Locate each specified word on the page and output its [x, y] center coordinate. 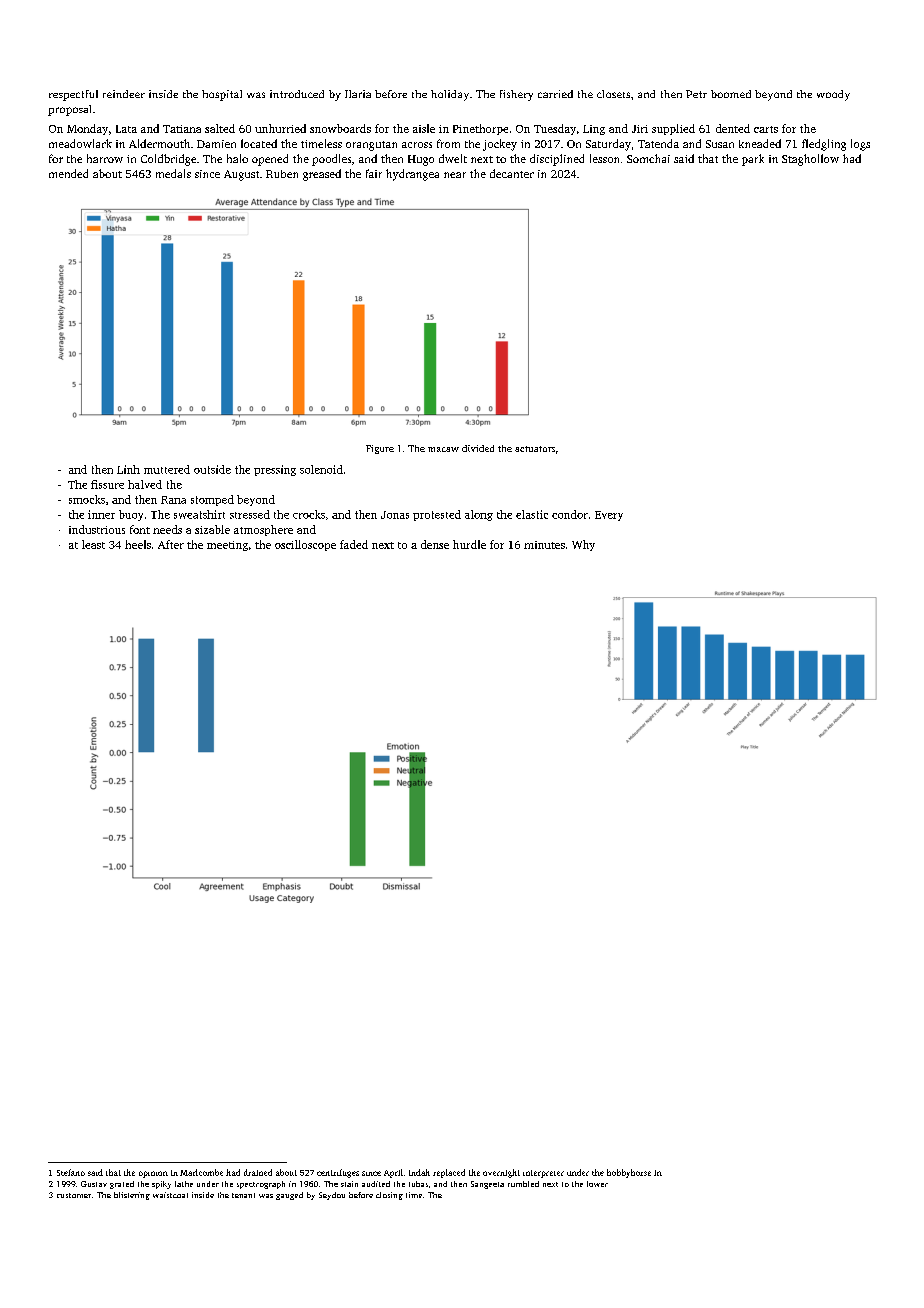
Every [609, 516]
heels [138, 544]
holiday [450, 95]
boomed [731, 94]
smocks [87, 499]
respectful [73, 95]
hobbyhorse [629, 1173]
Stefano [71, 1172]
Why [583, 545]
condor [570, 514]
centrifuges [338, 1173]
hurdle [469, 544]
